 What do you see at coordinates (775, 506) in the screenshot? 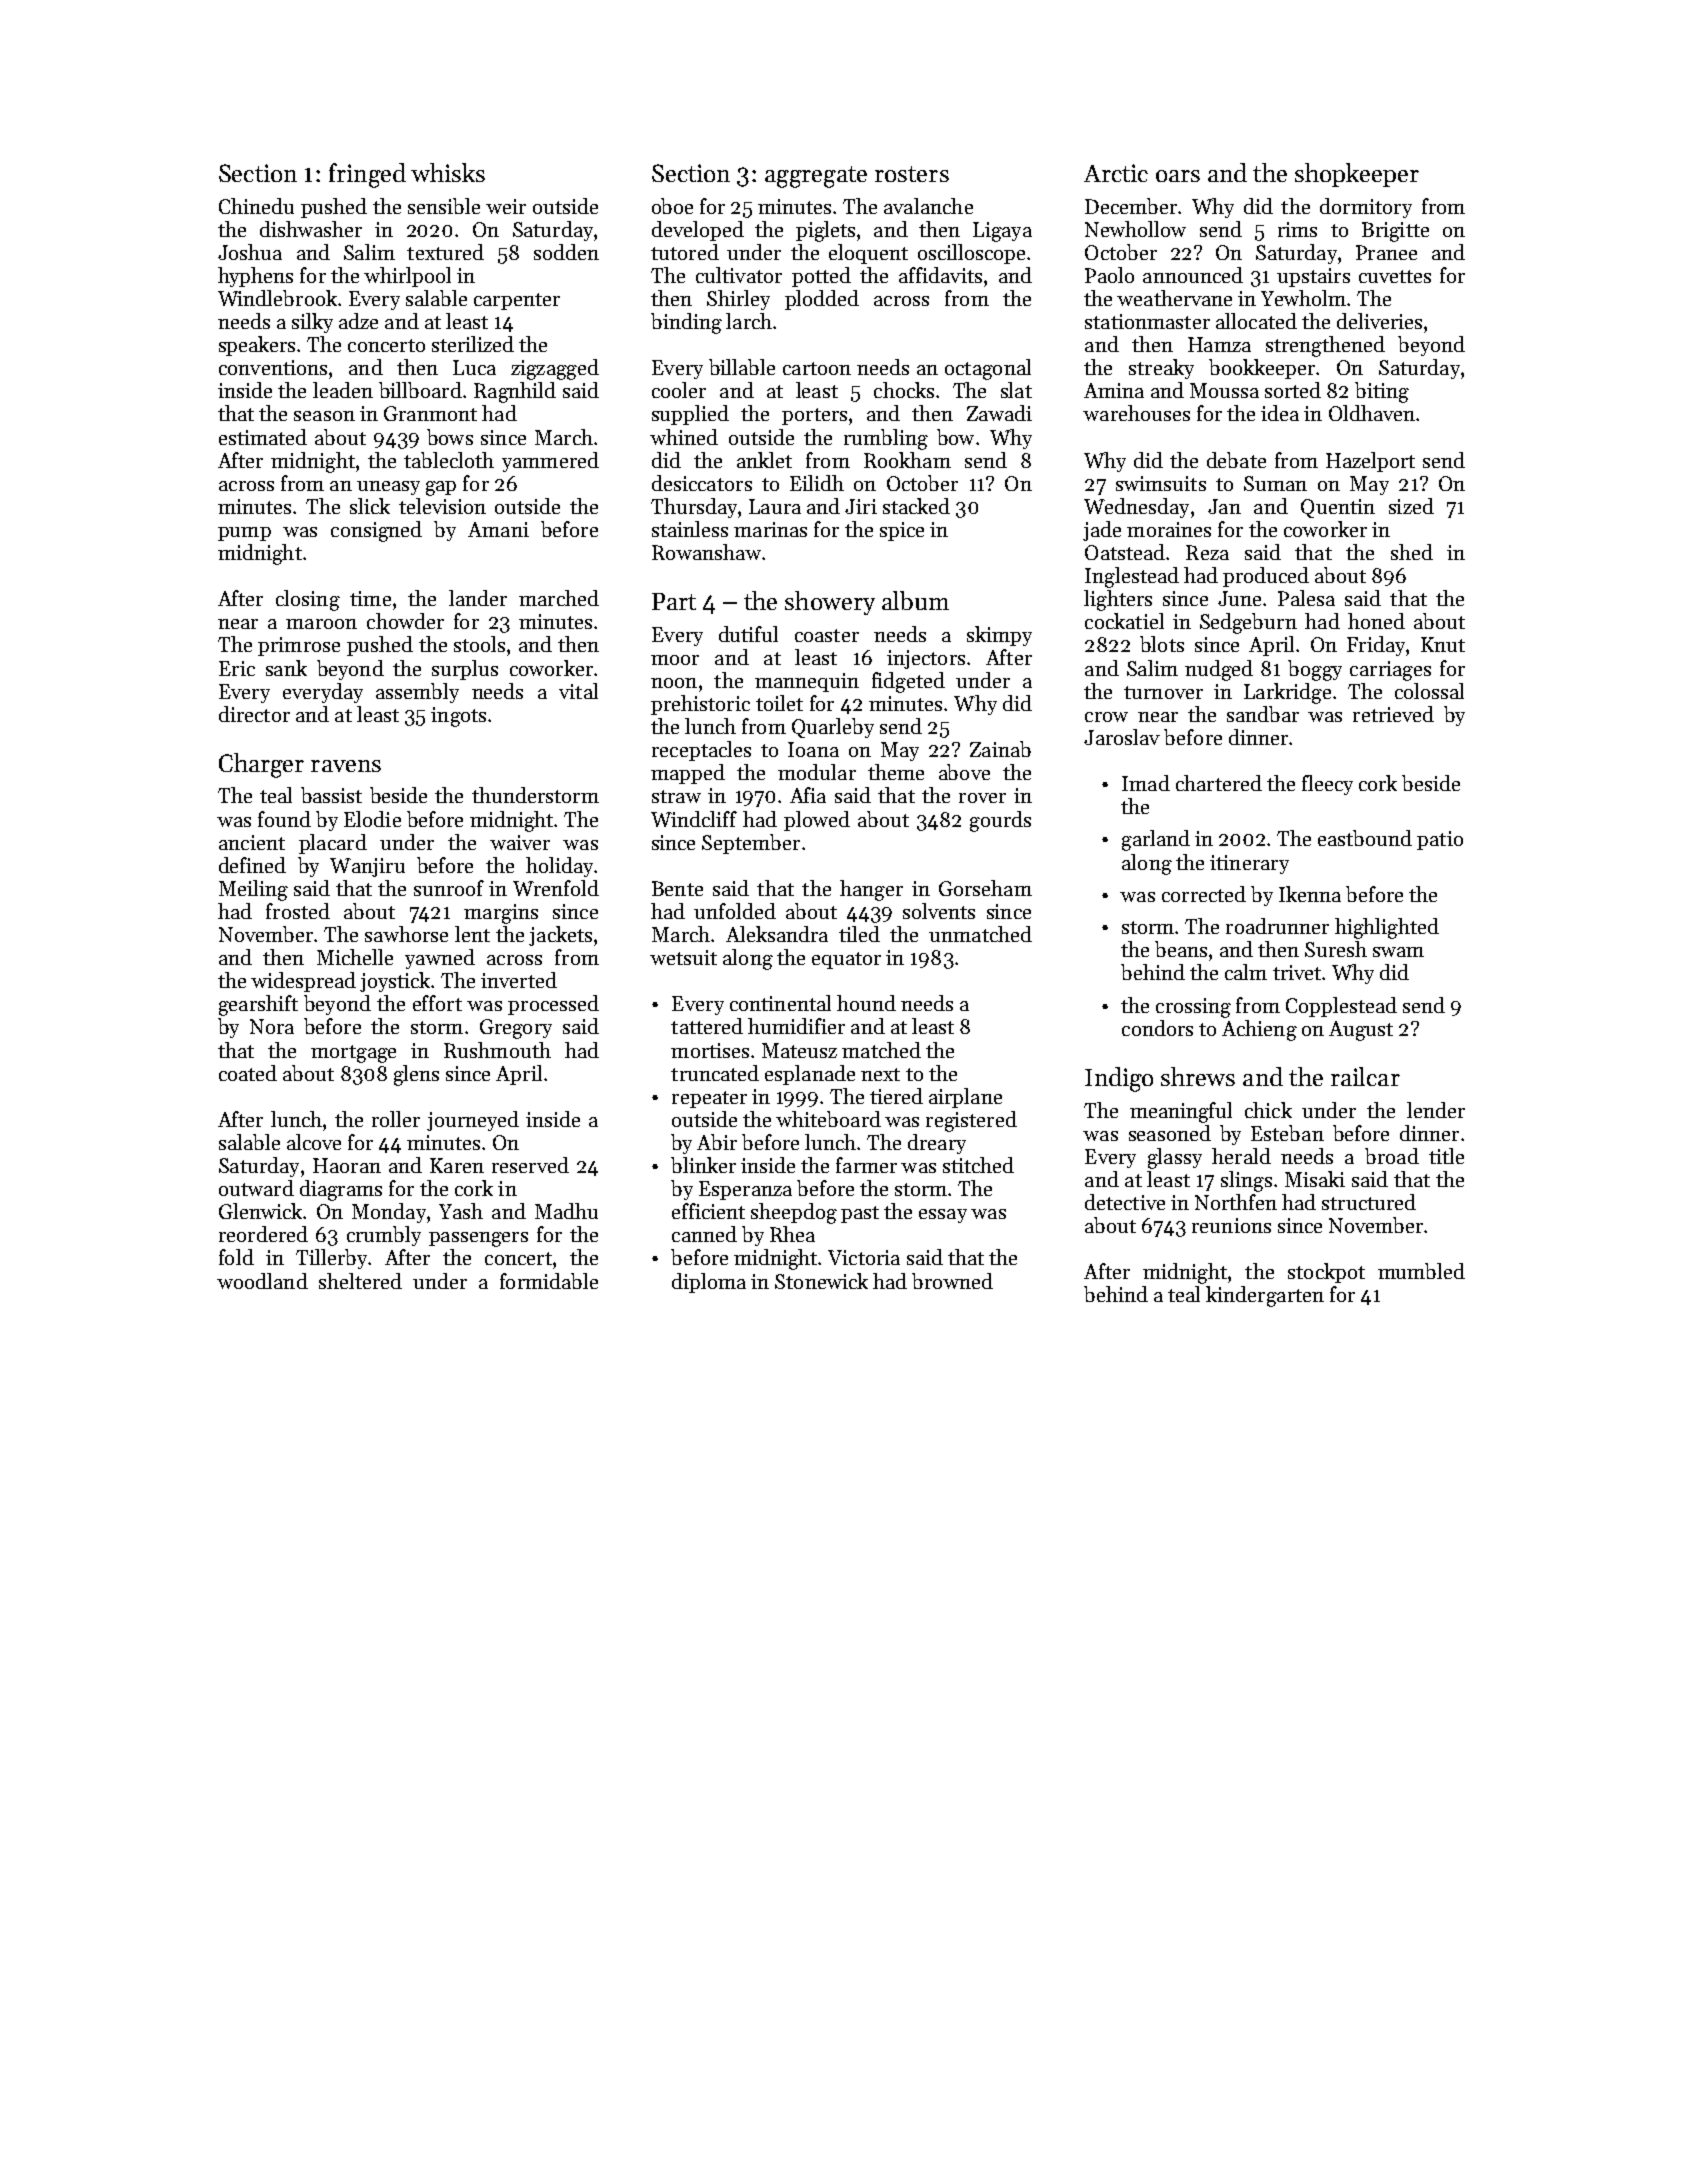
I see `Laura` at bounding box center [775, 506].
